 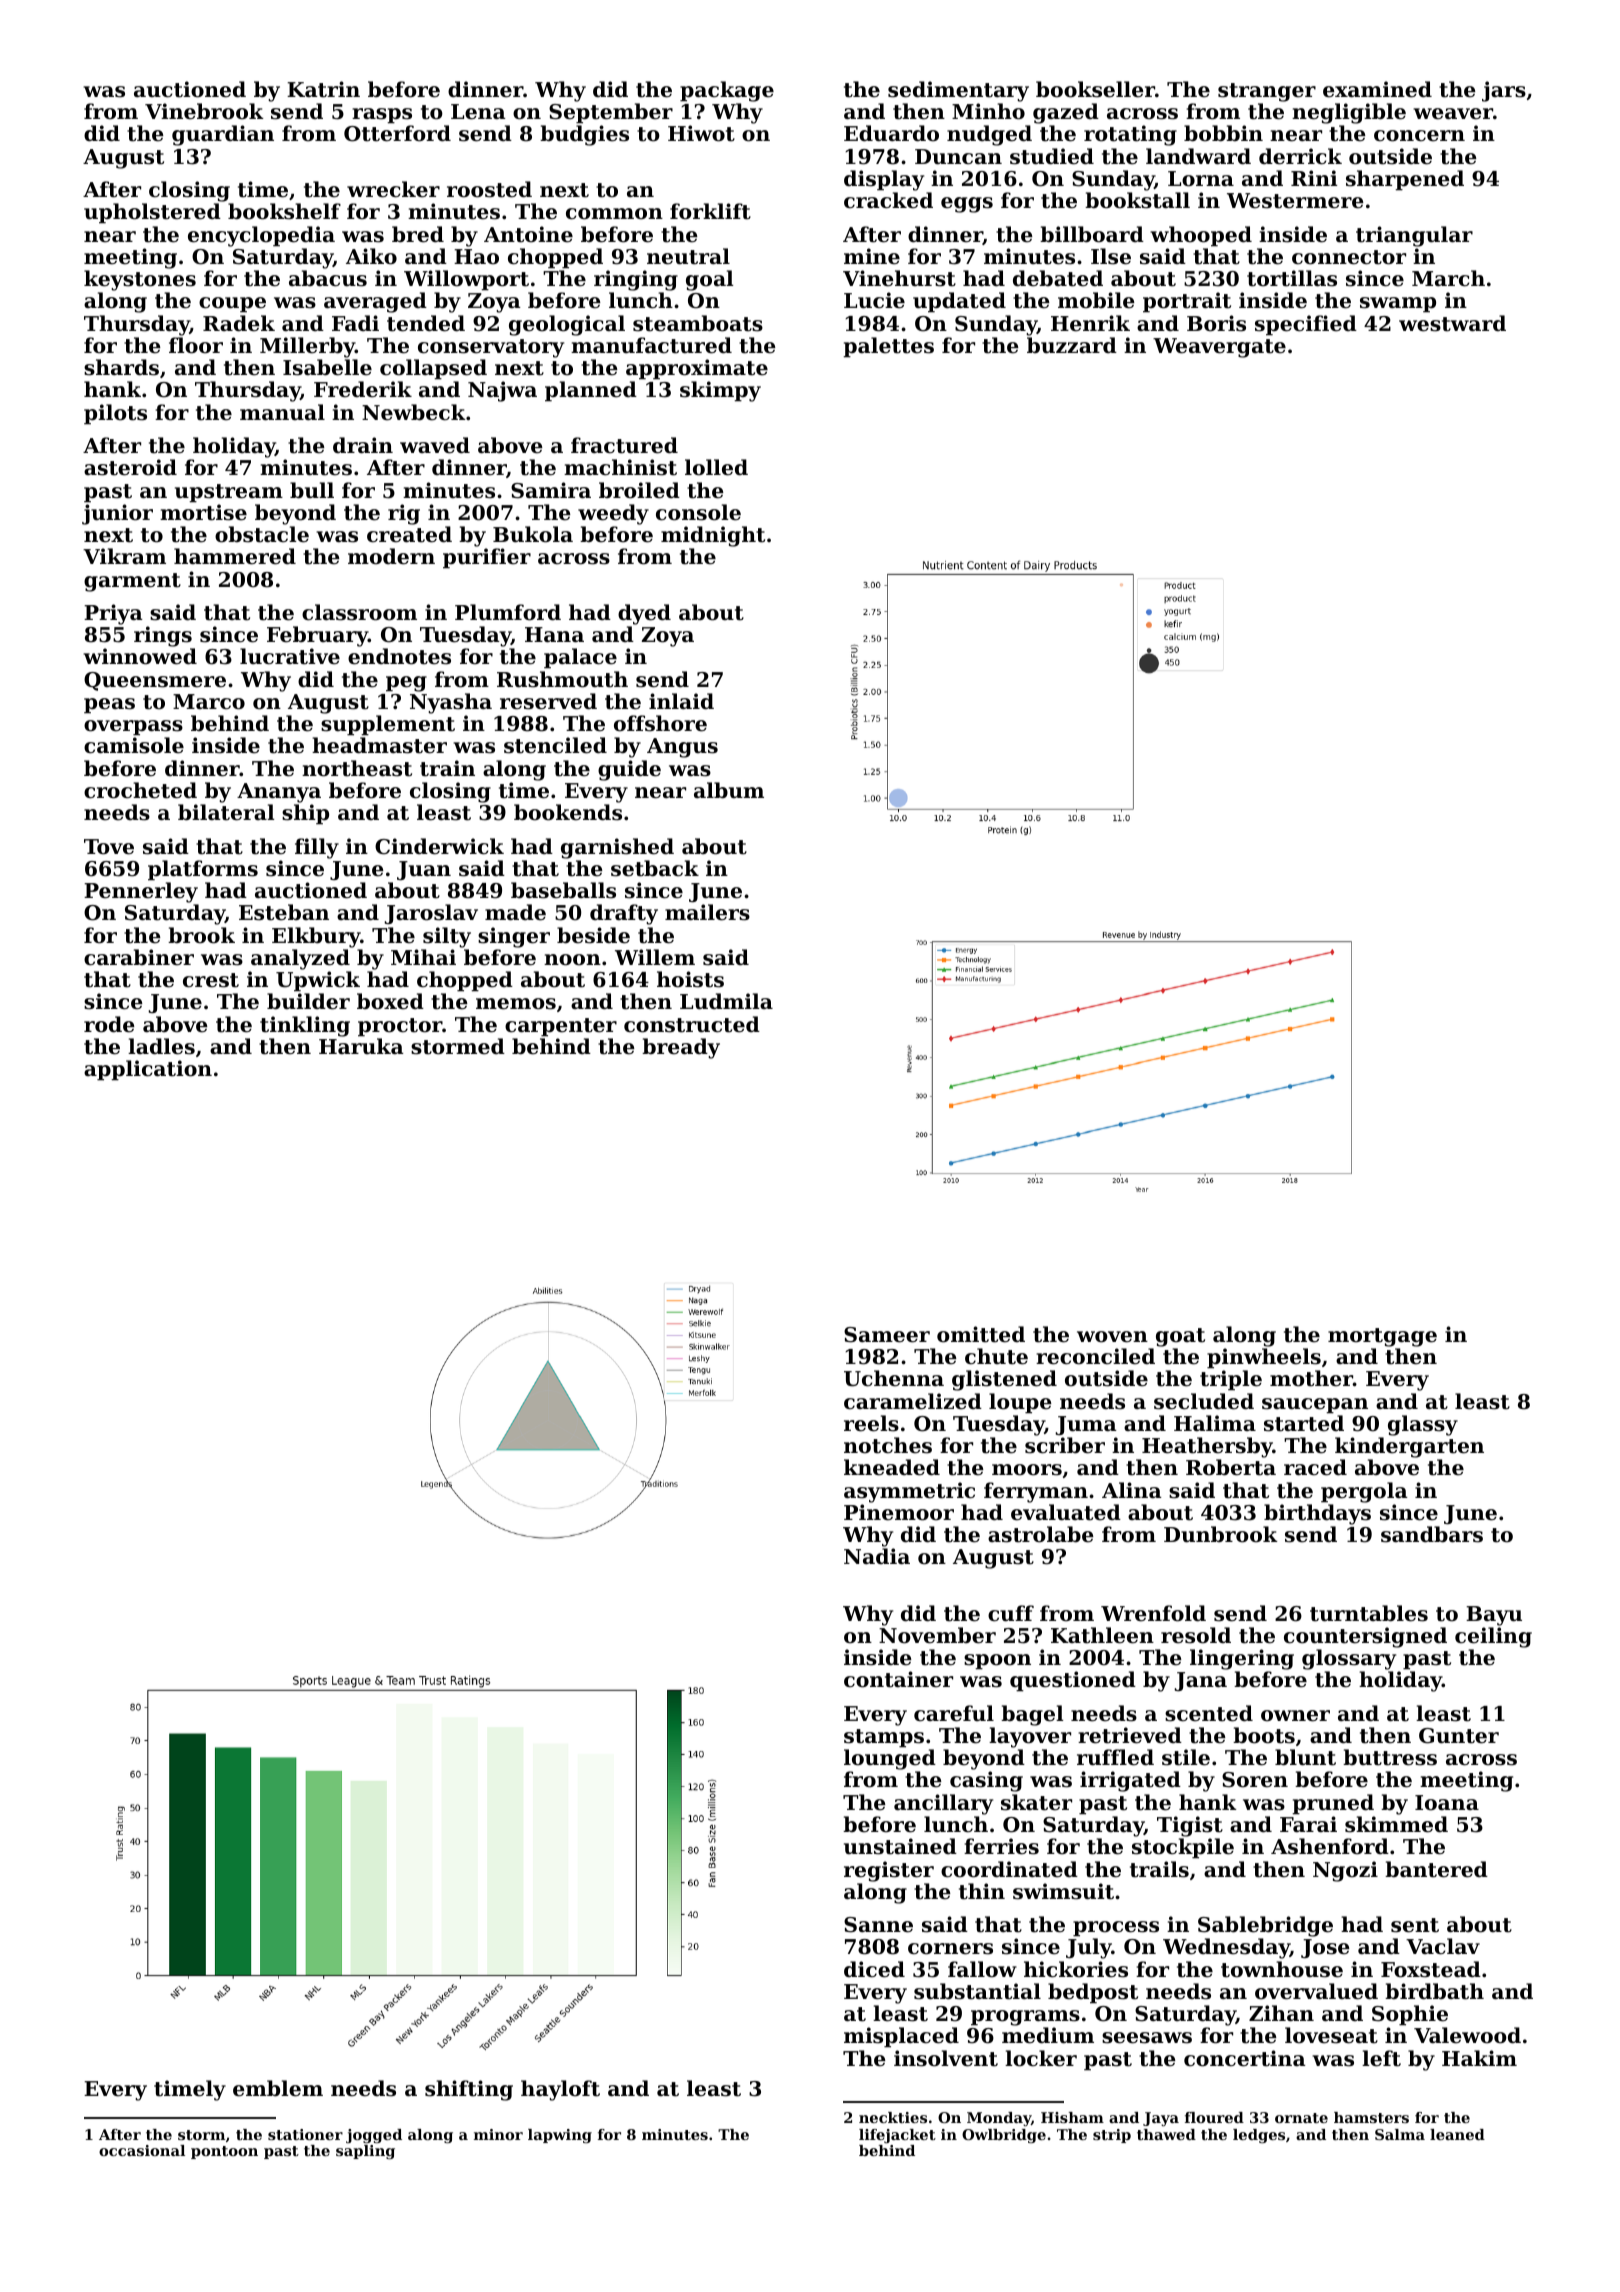 What do you see at coordinates (897, 2136) in the document?
I see `lifejacket` at bounding box center [897, 2136].
